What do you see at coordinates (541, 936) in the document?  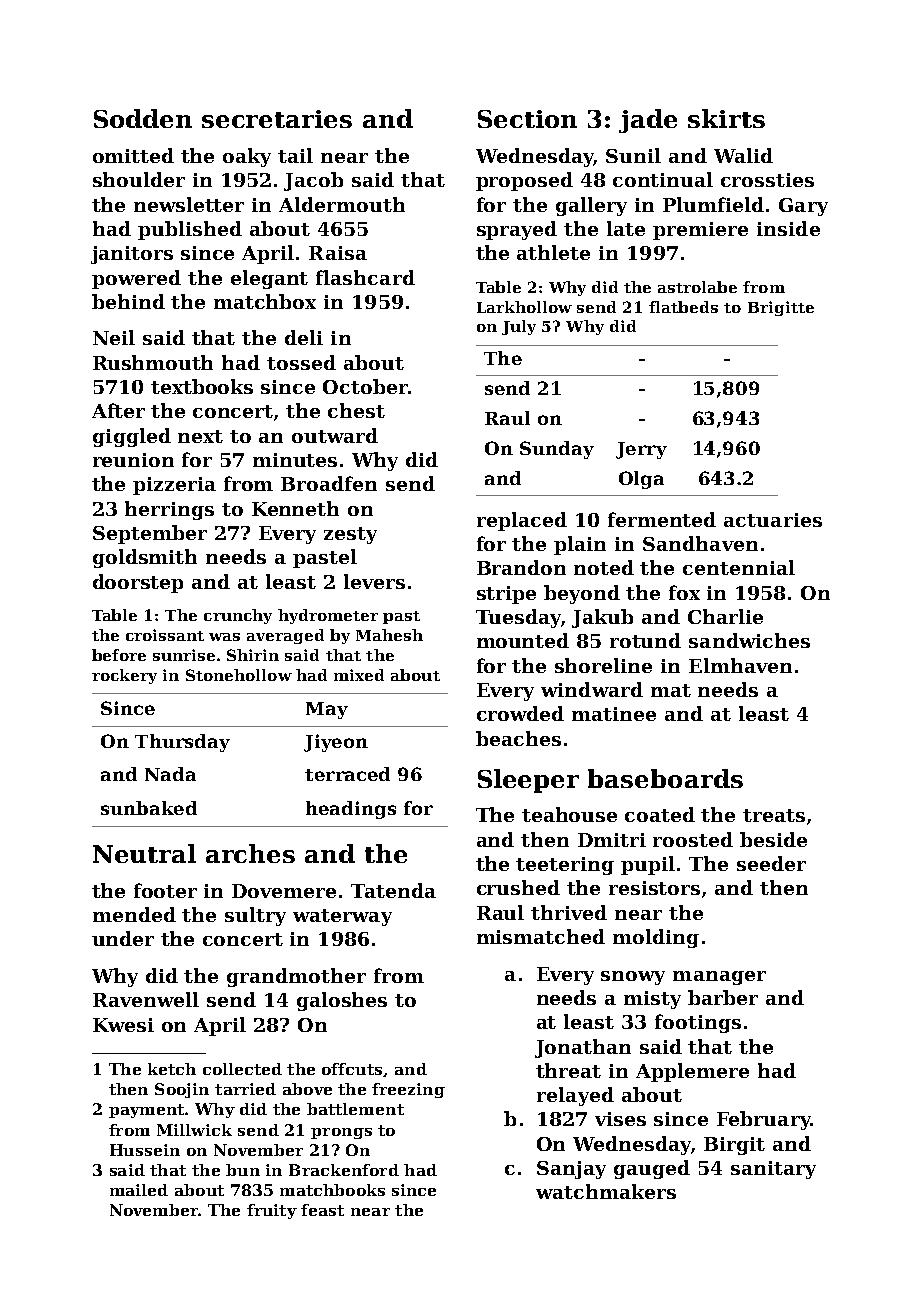 I see `mismatched` at bounding box center [541, 936].
